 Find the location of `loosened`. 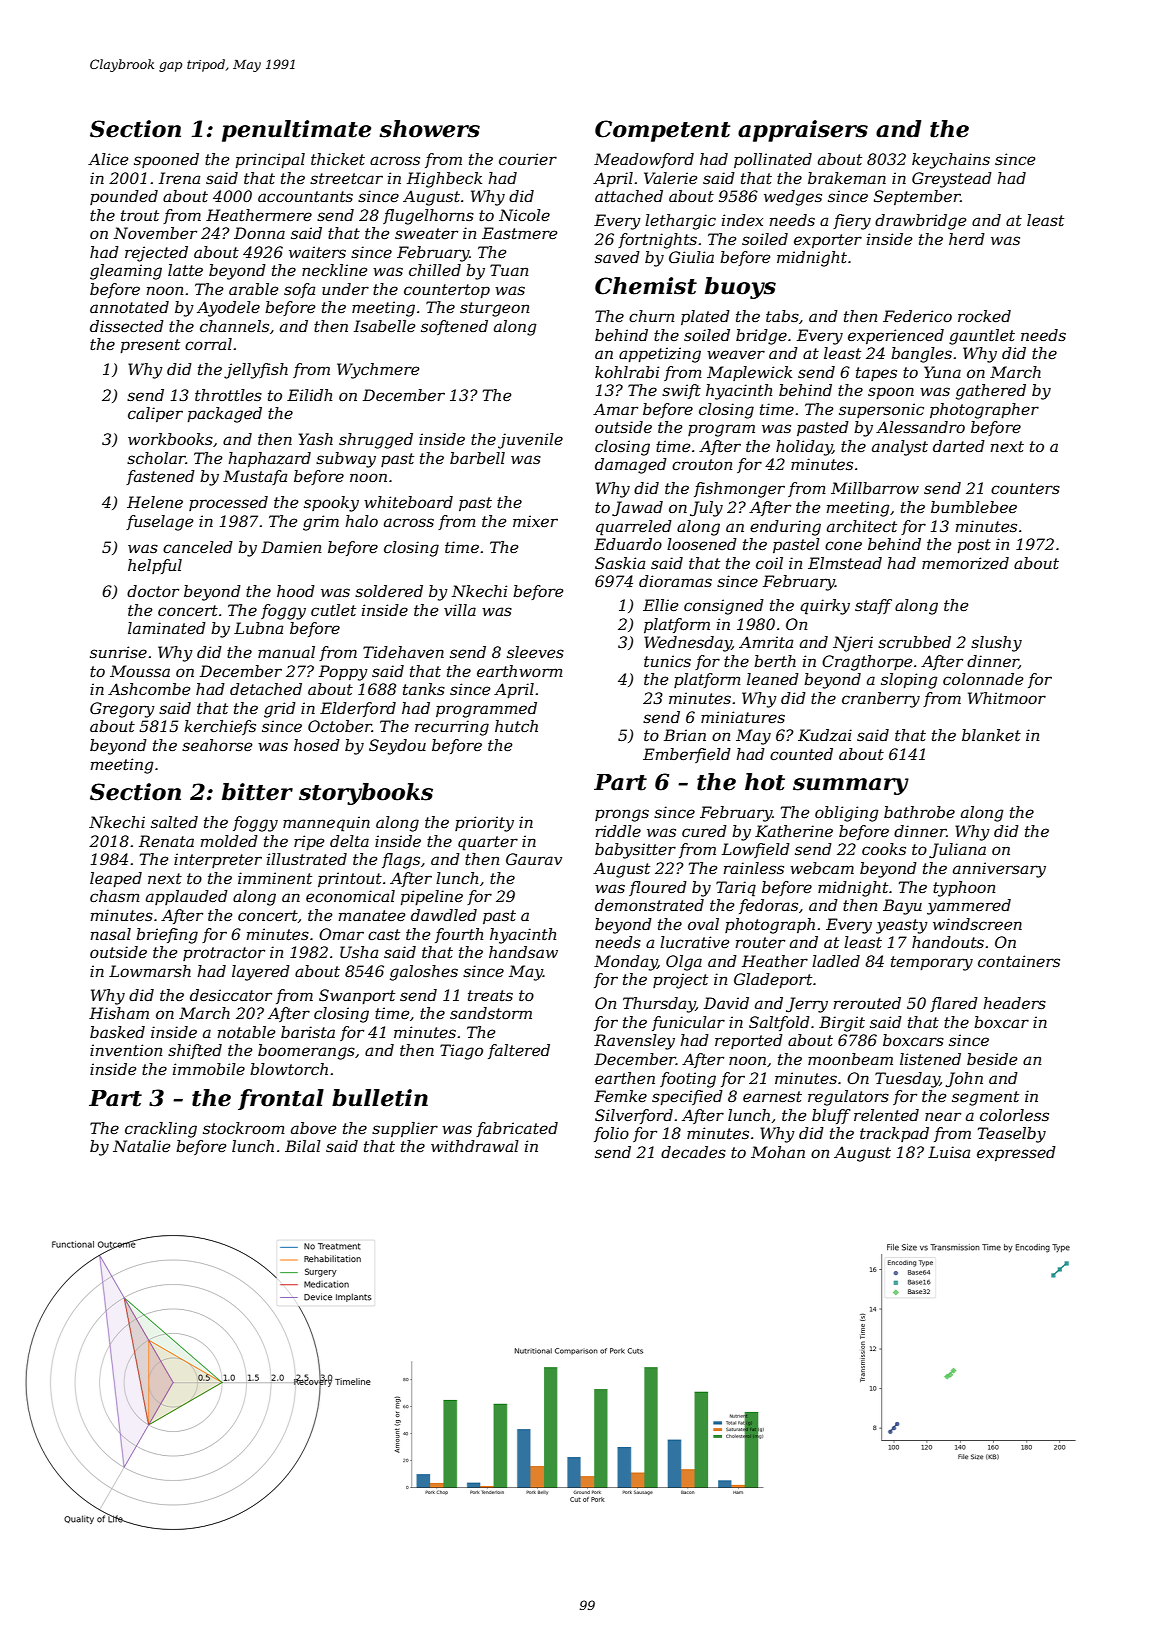

loosened is located at coordinates (702, 544).
